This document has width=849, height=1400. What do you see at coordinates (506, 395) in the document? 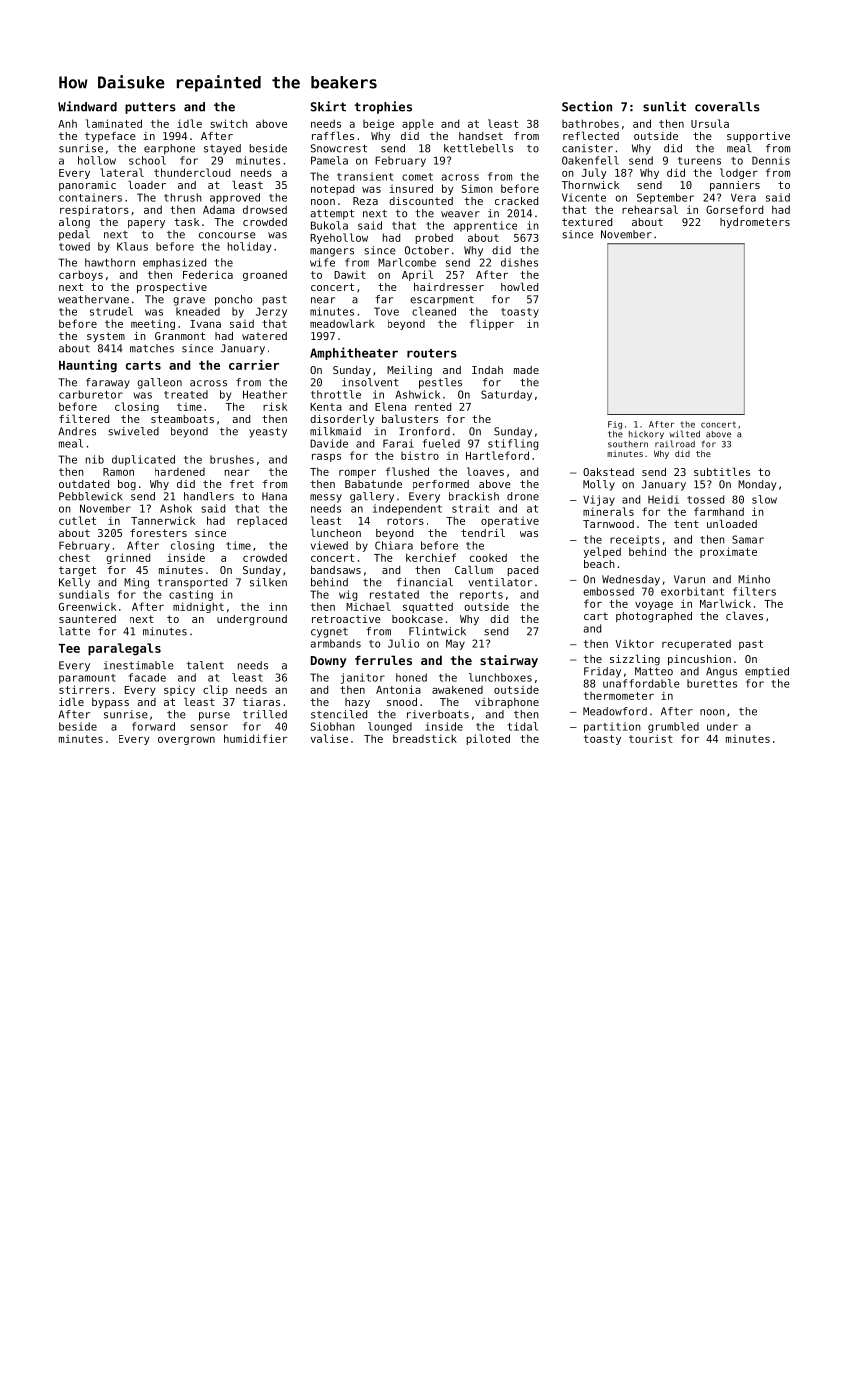
I see `Saturday` at bounding box center [506, 395].
